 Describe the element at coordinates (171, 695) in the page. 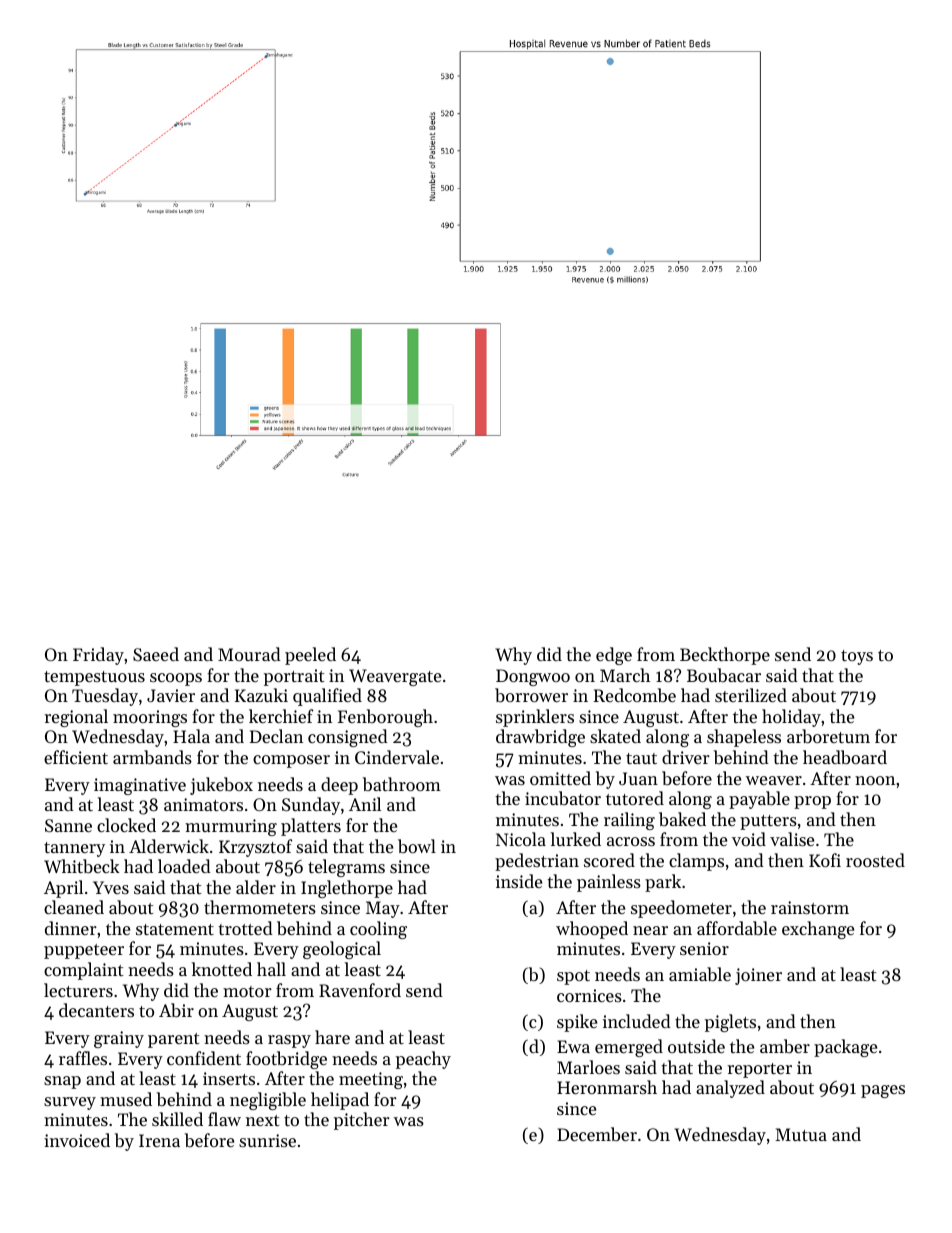

I see `Javier` at that location.
